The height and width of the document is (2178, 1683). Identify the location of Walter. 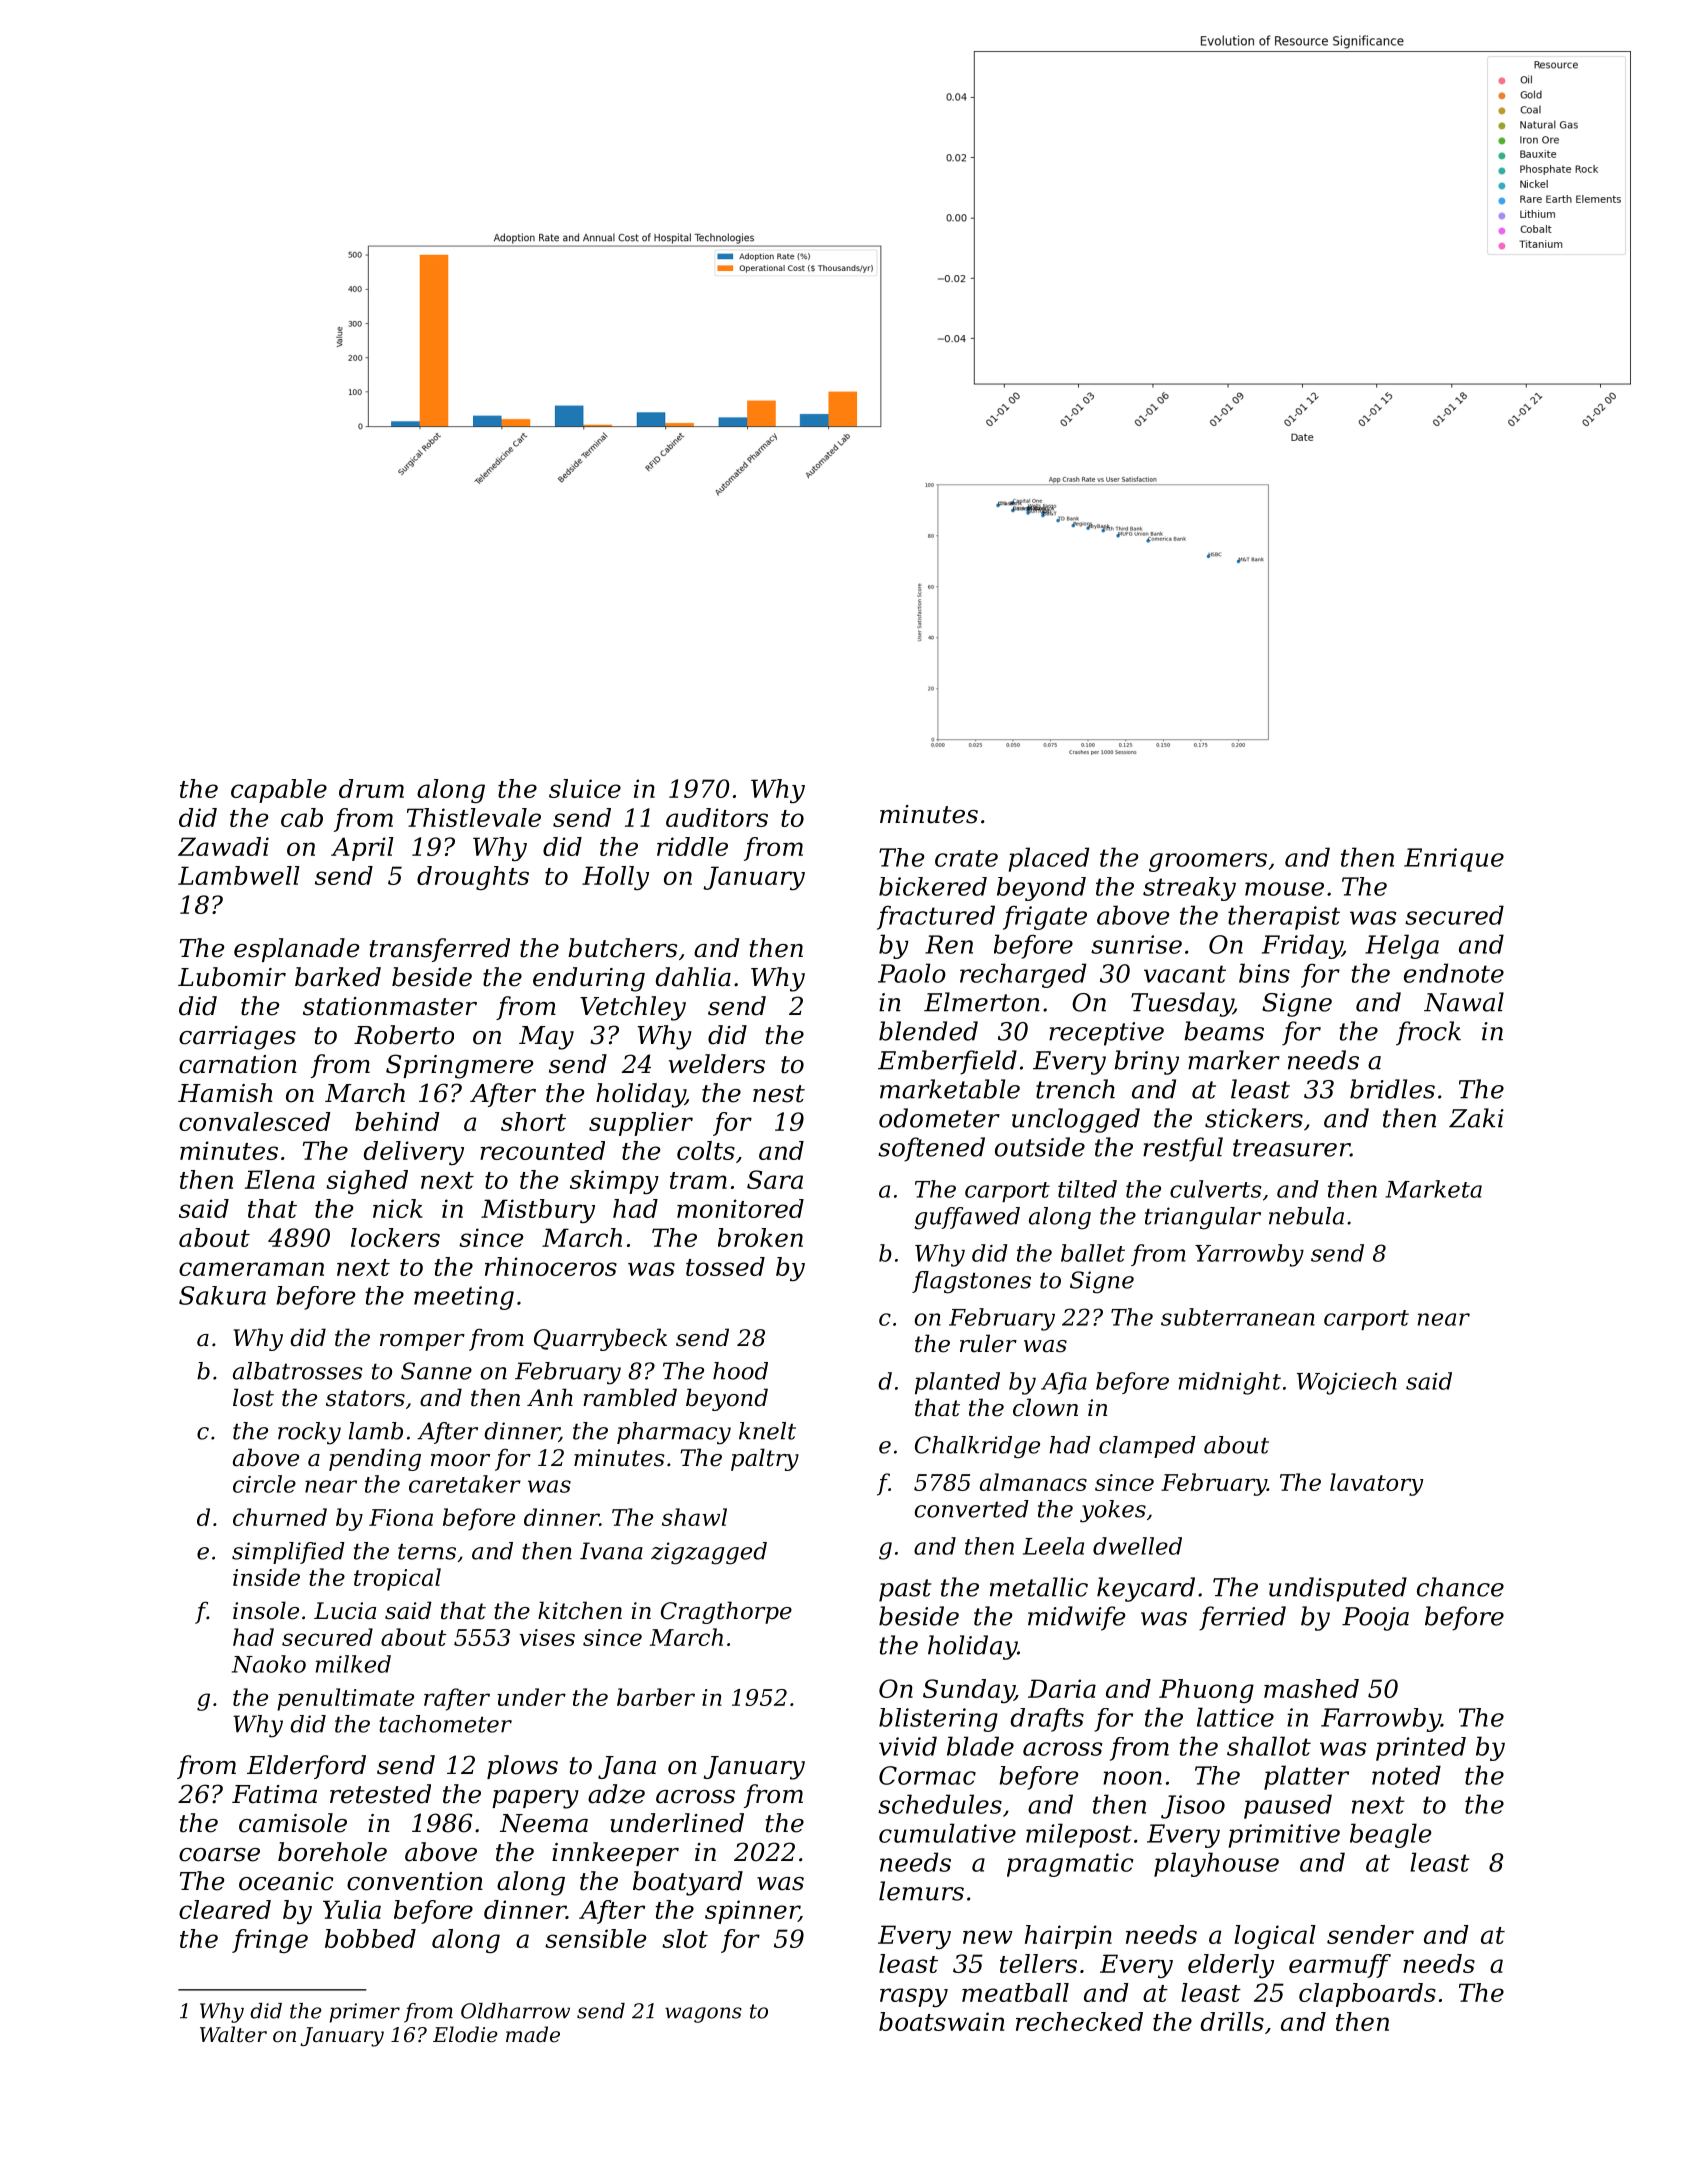
(233, 2034).
